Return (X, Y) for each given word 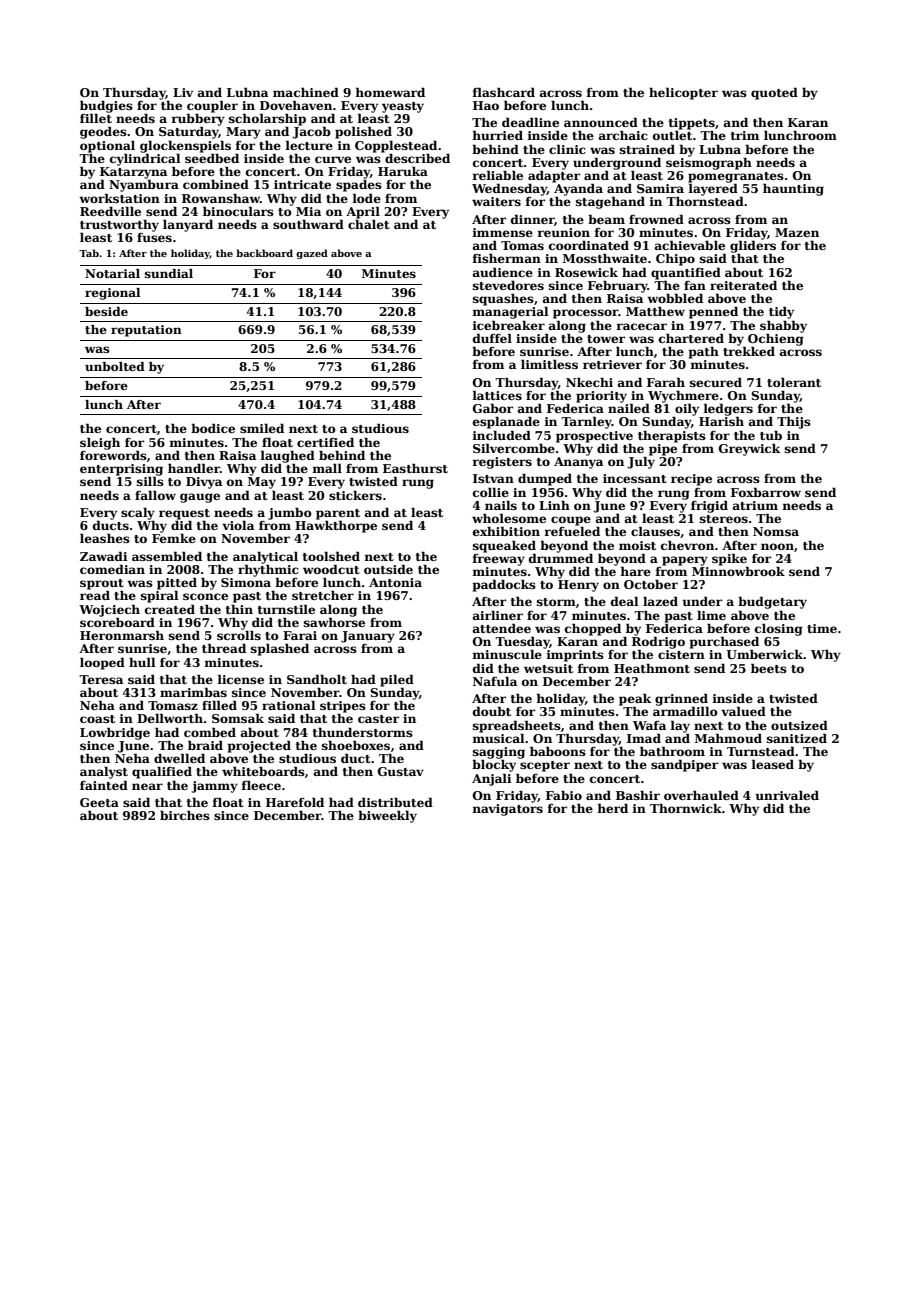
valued (743, 711)
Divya (204, 483)
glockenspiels (185, 147)
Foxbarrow (766, 492)
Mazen (797, 232)
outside (388, 569)
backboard (264, 253)
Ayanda (578, 190)
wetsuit (548, 668)
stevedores (508, 285)
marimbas (193, 692)
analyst (104, 773)
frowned (656, 219)
